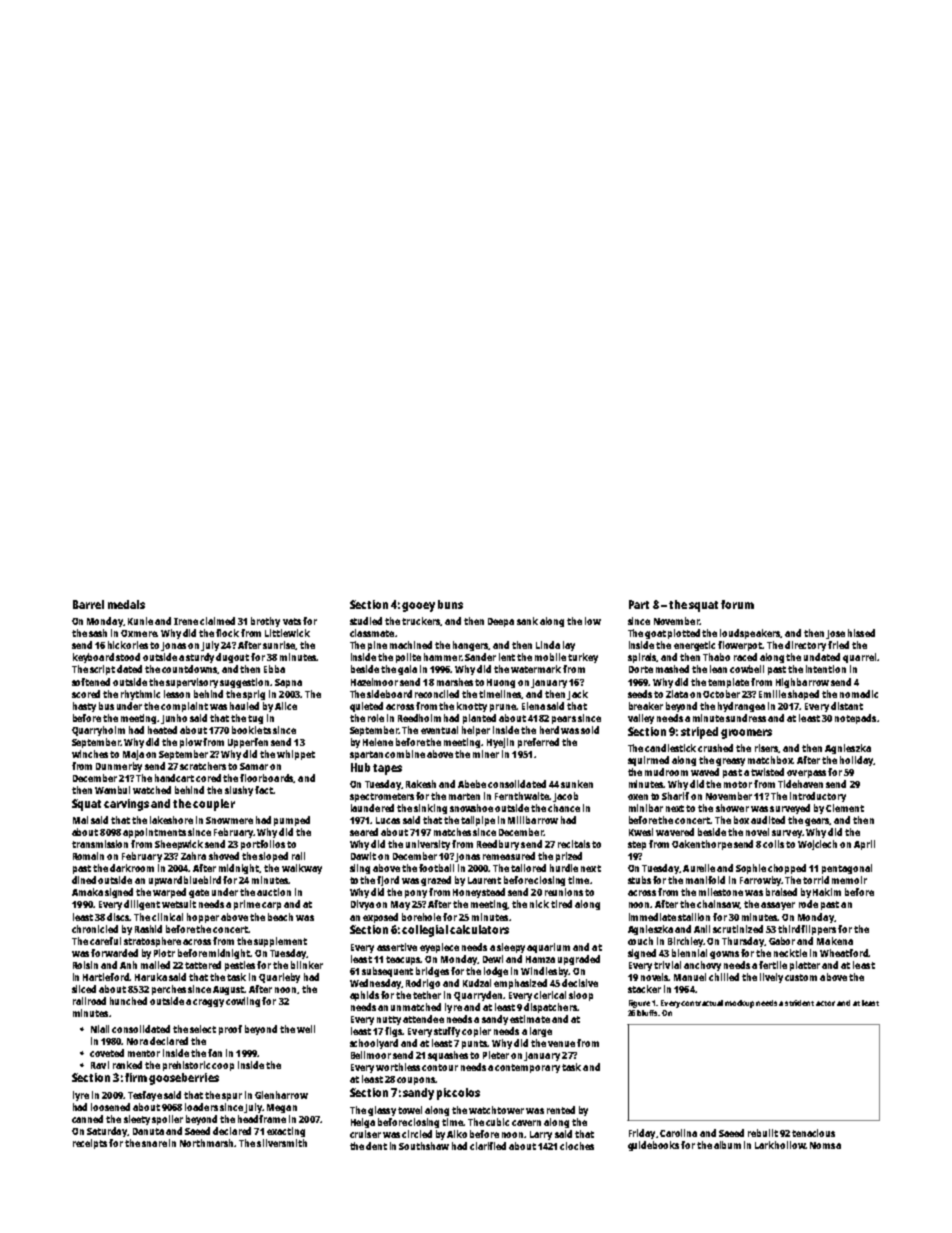 The height and width of the document is (1233, 952). I want to click on Lucas, so click(388, 820).
